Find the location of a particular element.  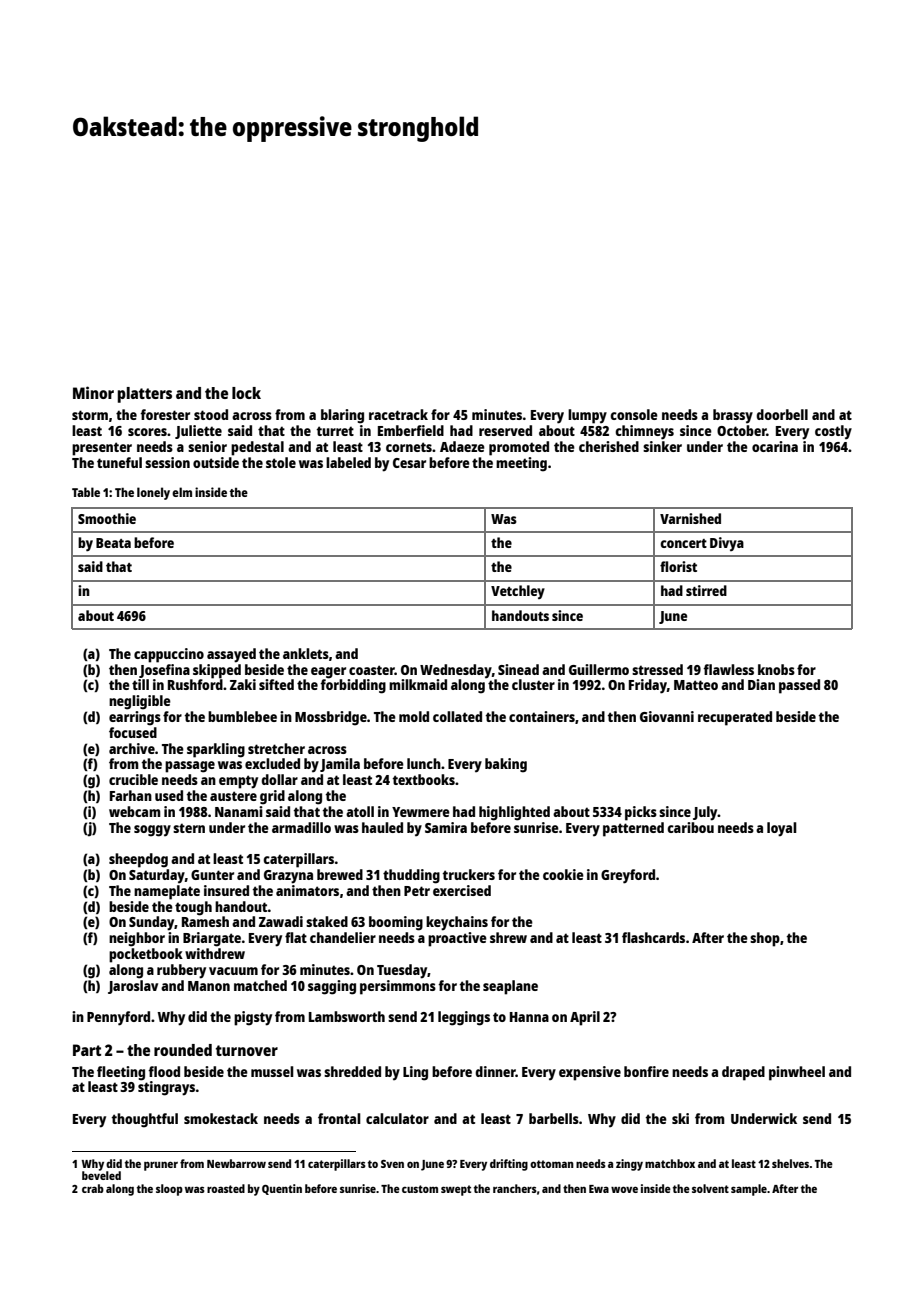

frontal is located at coordinates (339, 1118).
